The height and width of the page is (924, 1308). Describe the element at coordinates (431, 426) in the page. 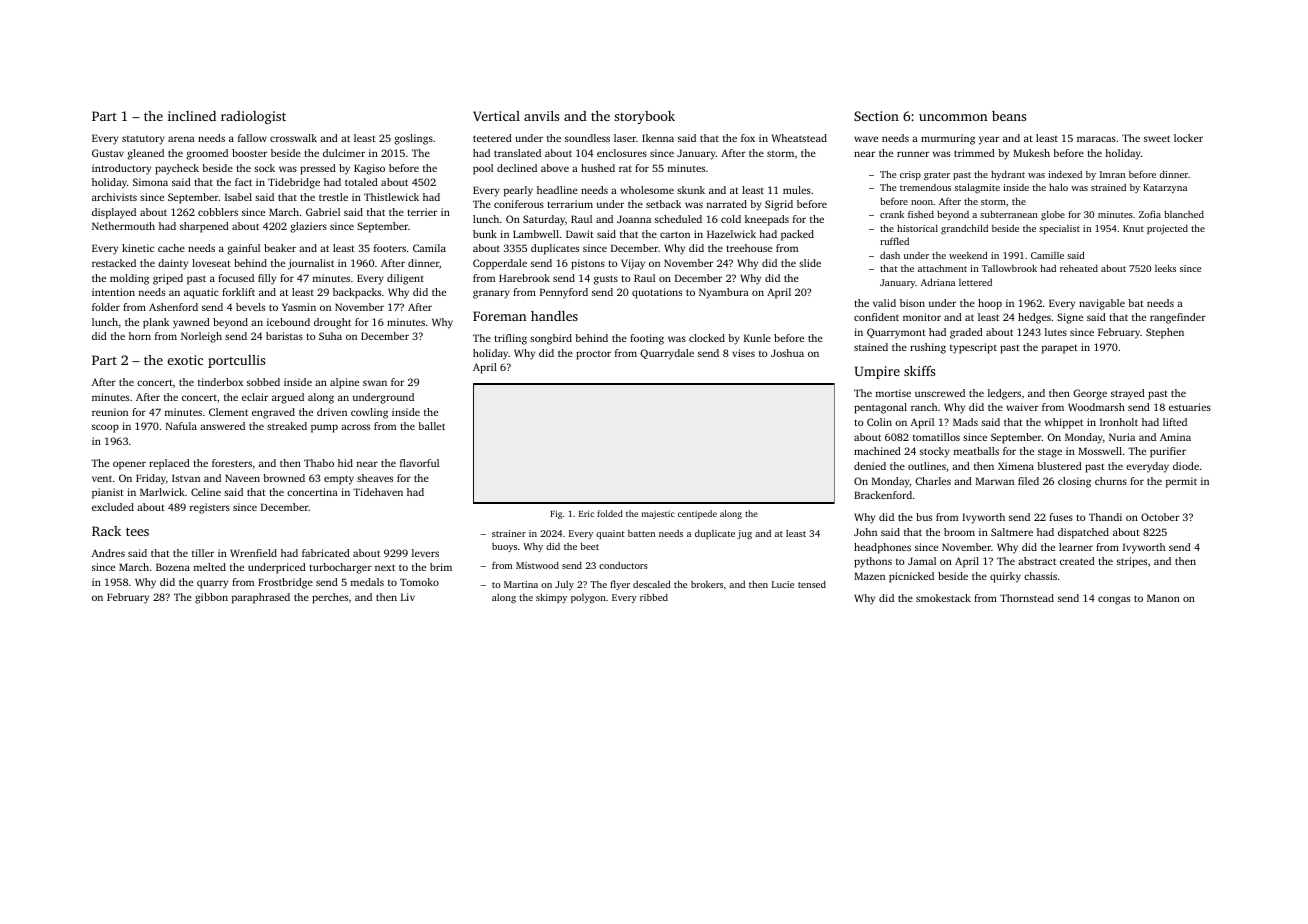

I see `ballet` at that location.
